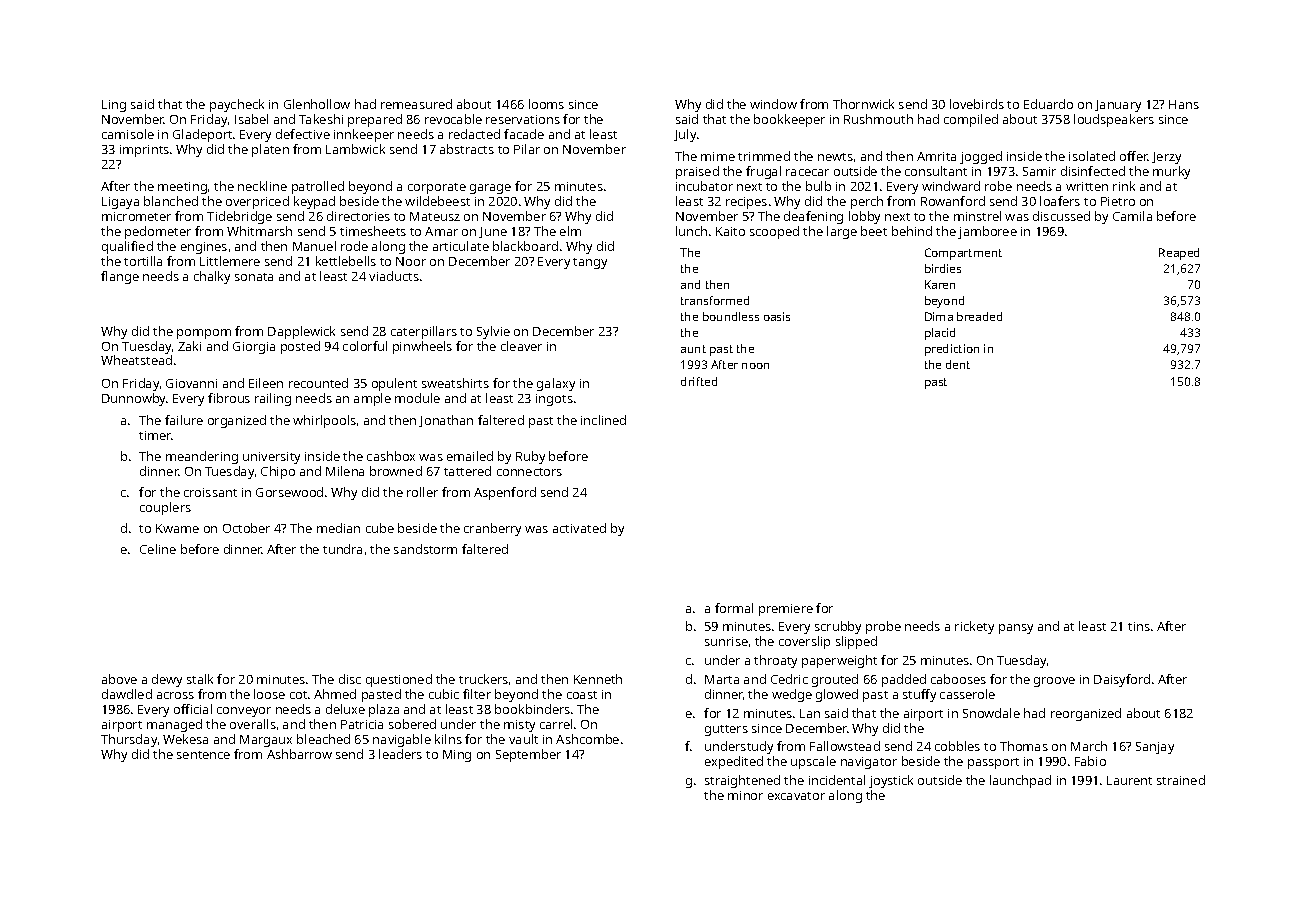  Describe the element at coordinates (554, 400) in the document. I see `ingots` at that location.
